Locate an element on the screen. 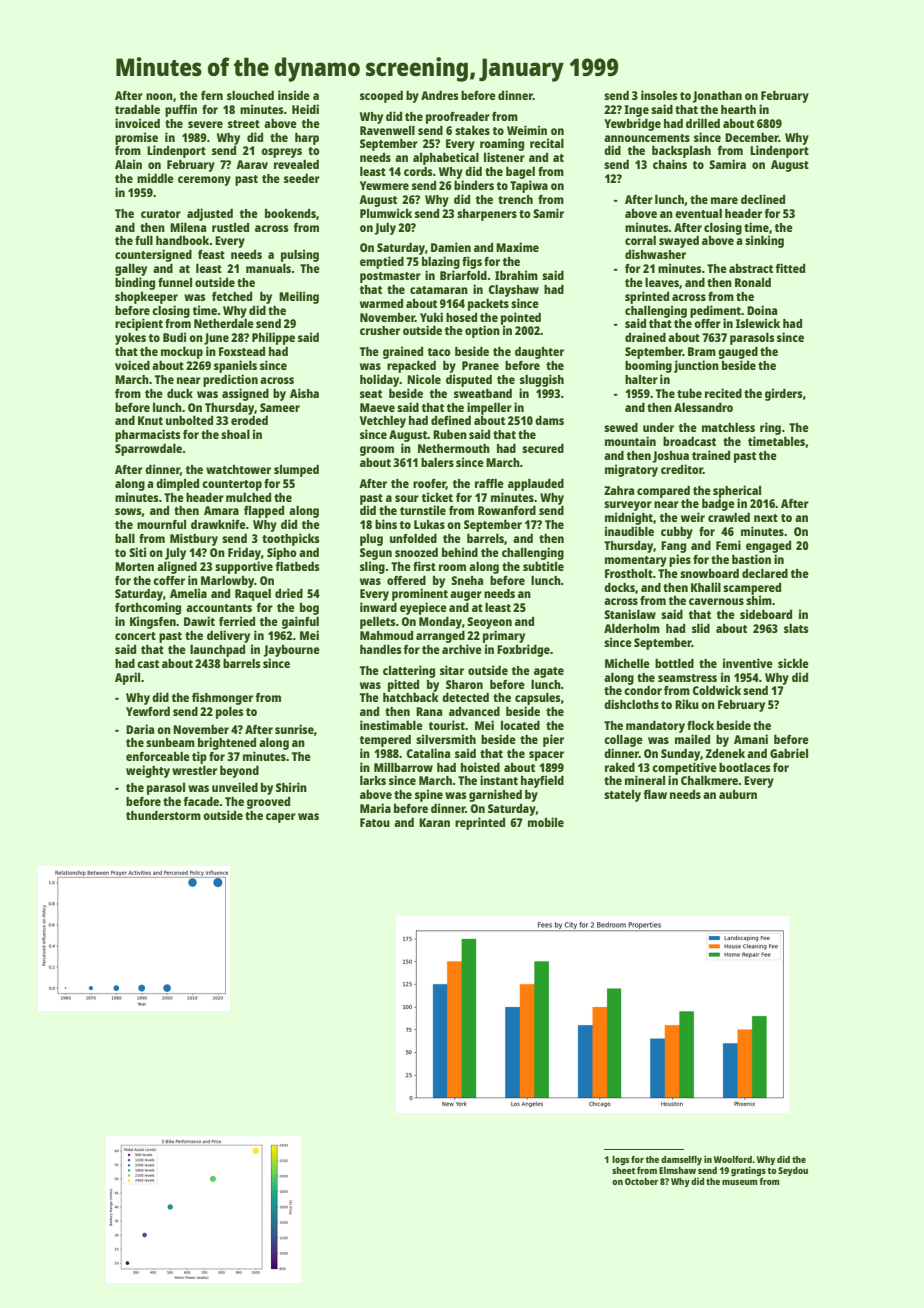 The image size is (924, 1308). flatbeds is located at coordinates (297, 566).
